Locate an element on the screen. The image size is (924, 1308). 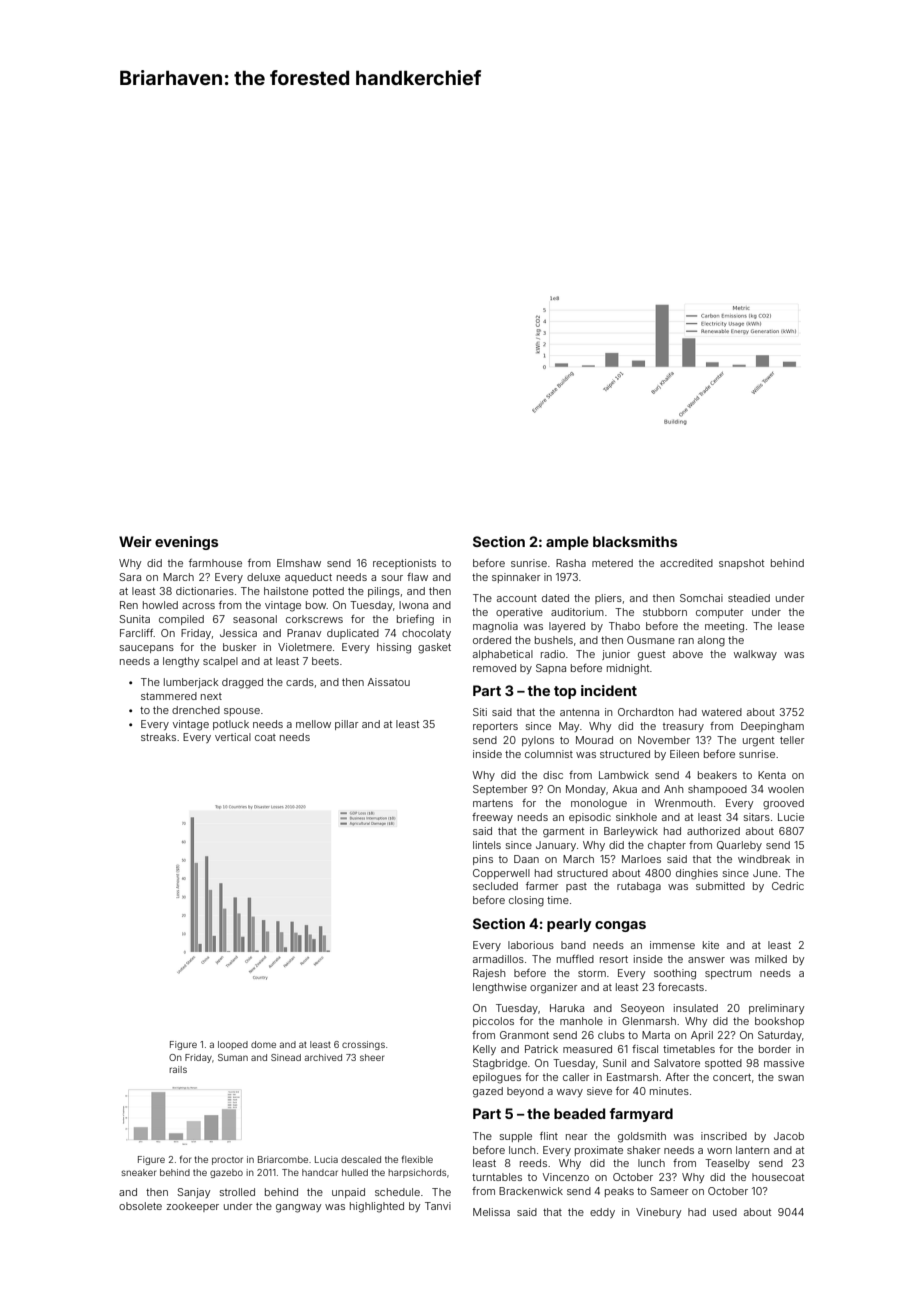
obsolete is located at coordinates (140, 1206).
